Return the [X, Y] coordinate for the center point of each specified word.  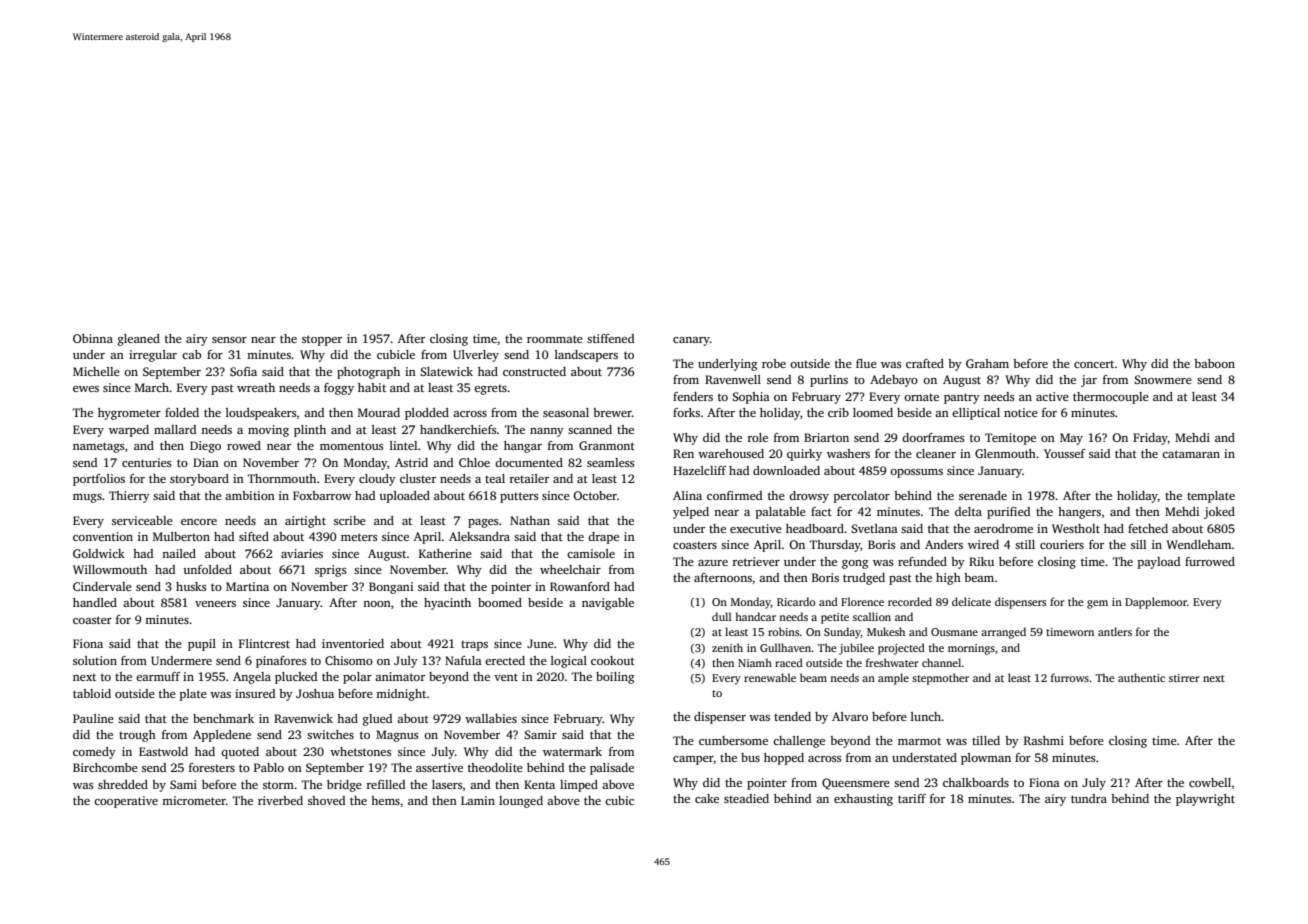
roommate [555, 339]
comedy [94, 753]
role [757, 437]
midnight [401, 695]
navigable [608, 604]
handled [95, 602]
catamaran [1191, 454]
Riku [981, 561]
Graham [987, 363]
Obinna [93, 338]
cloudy [377, 480]
